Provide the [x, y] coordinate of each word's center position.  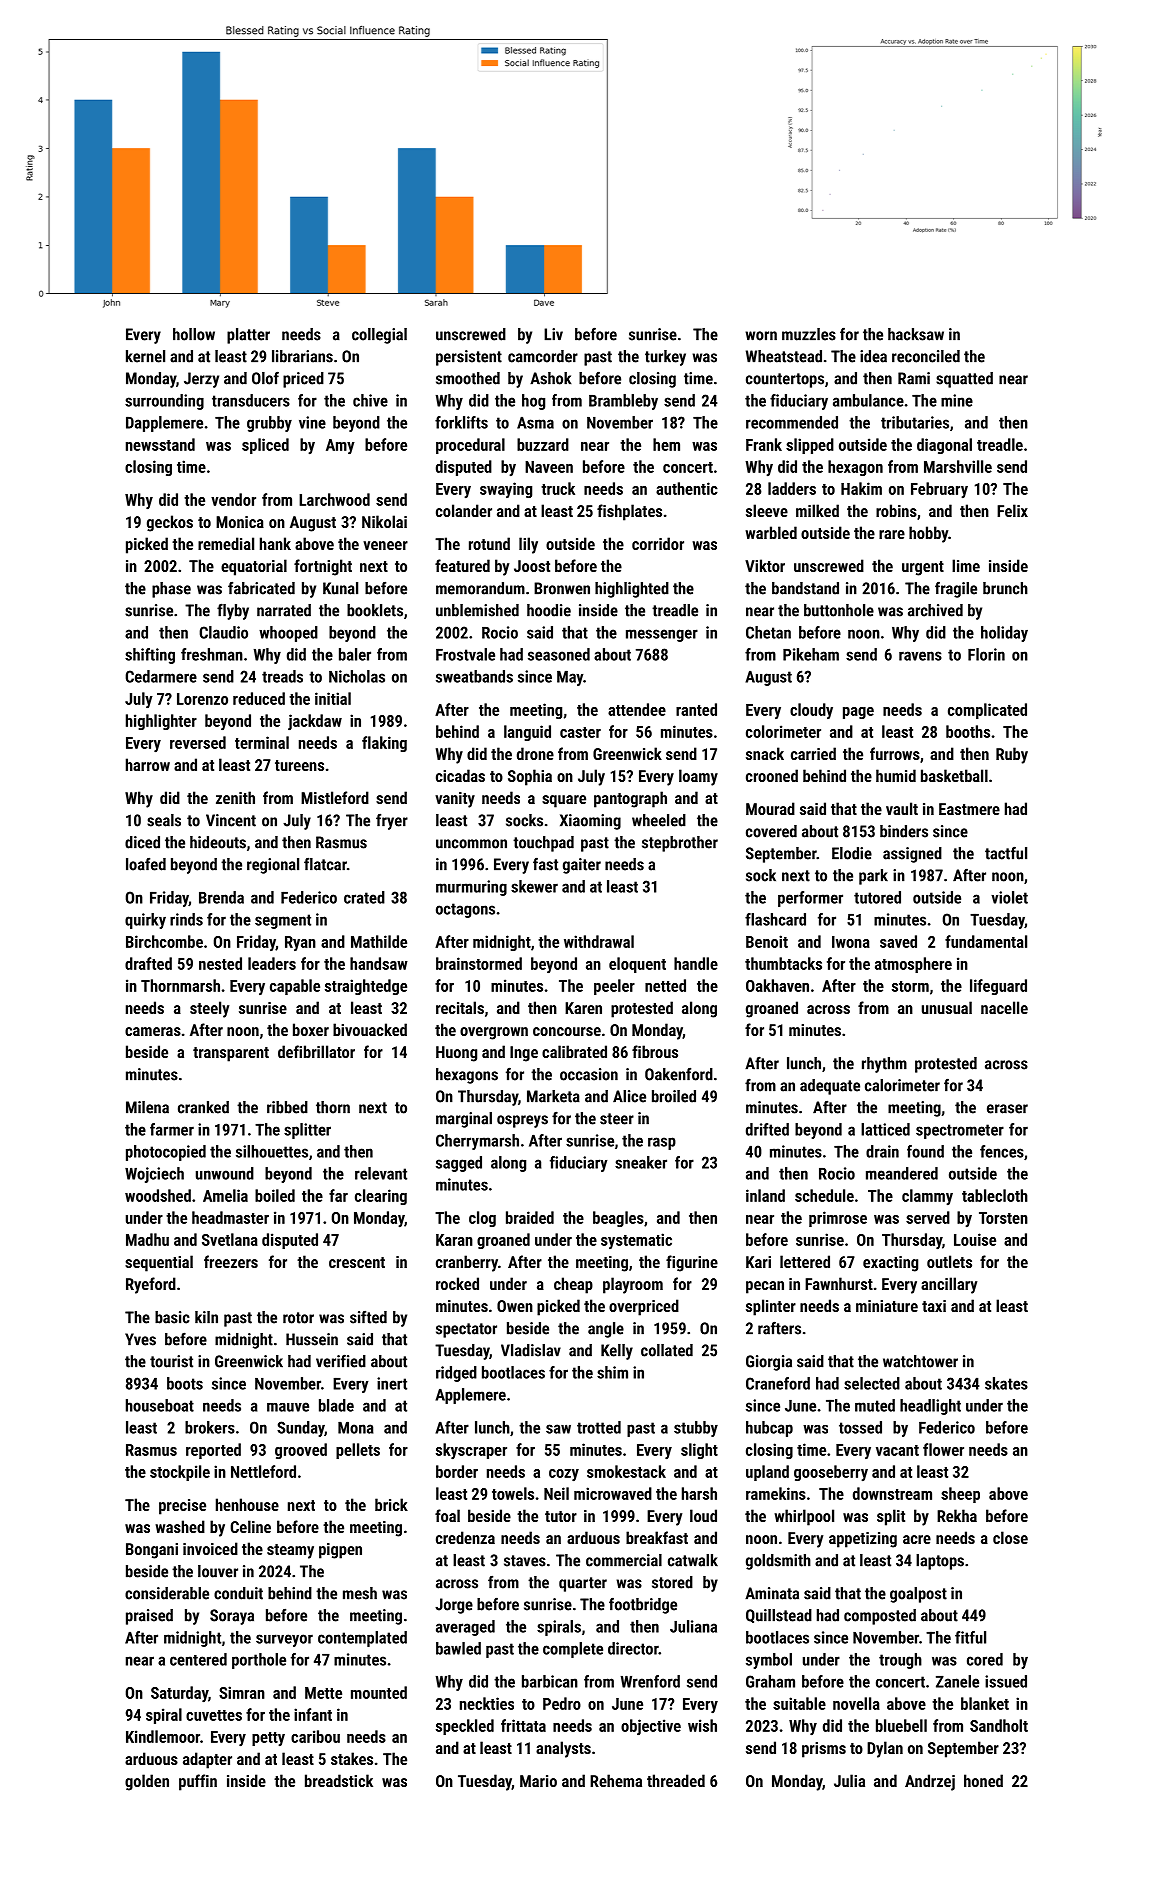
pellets [358, 1451]
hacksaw [916, 334]
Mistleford [335, 797]
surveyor [284, 1640]
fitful [970, 1637]
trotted [599, 1427]
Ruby [1012, 755]
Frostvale [465, 654]
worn [761, 336]
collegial [379, 336]
